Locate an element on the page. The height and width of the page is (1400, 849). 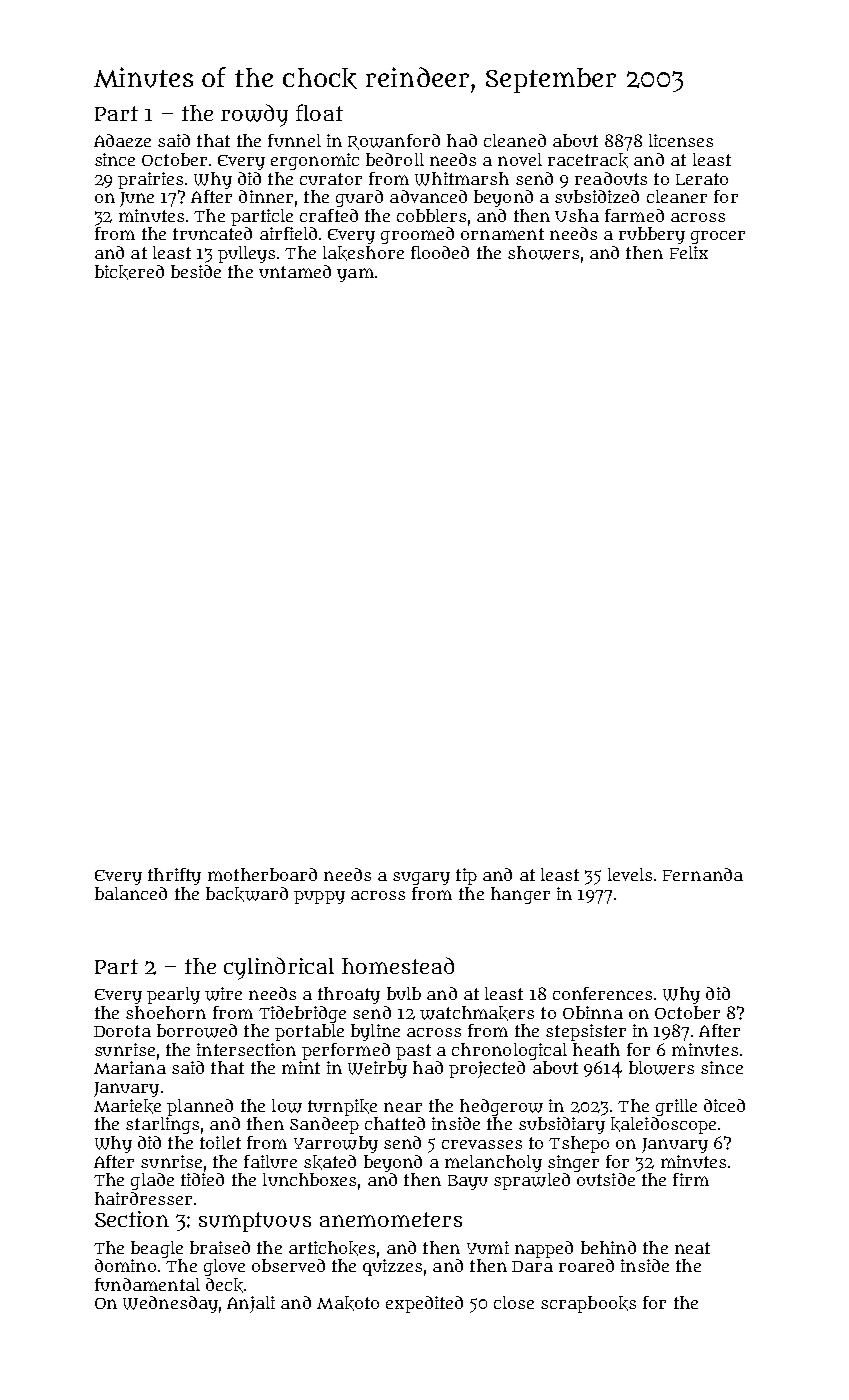
close is located at coordinates (514, 1302).
